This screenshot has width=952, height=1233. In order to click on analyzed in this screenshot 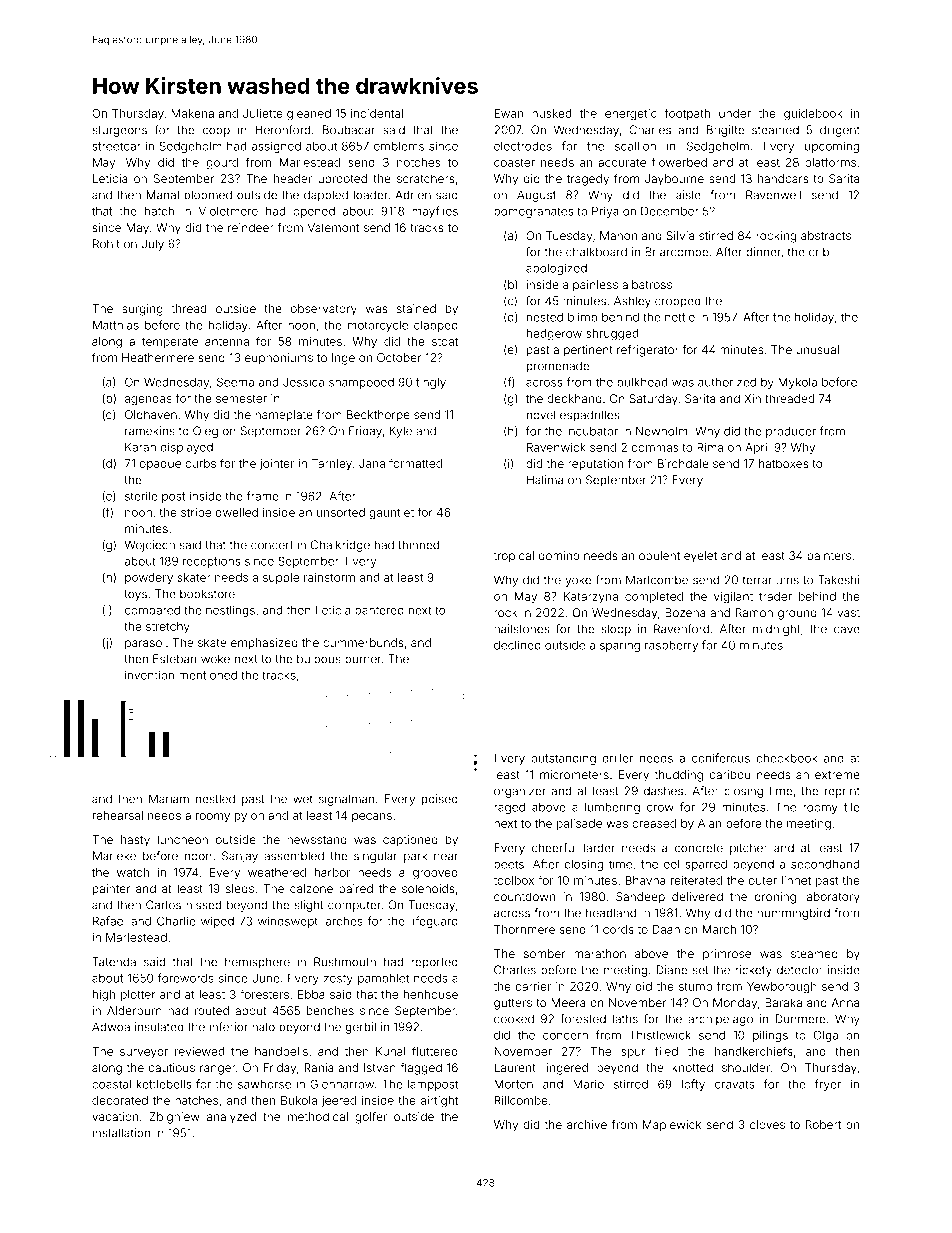, I will do `click(231, 1118)`.
